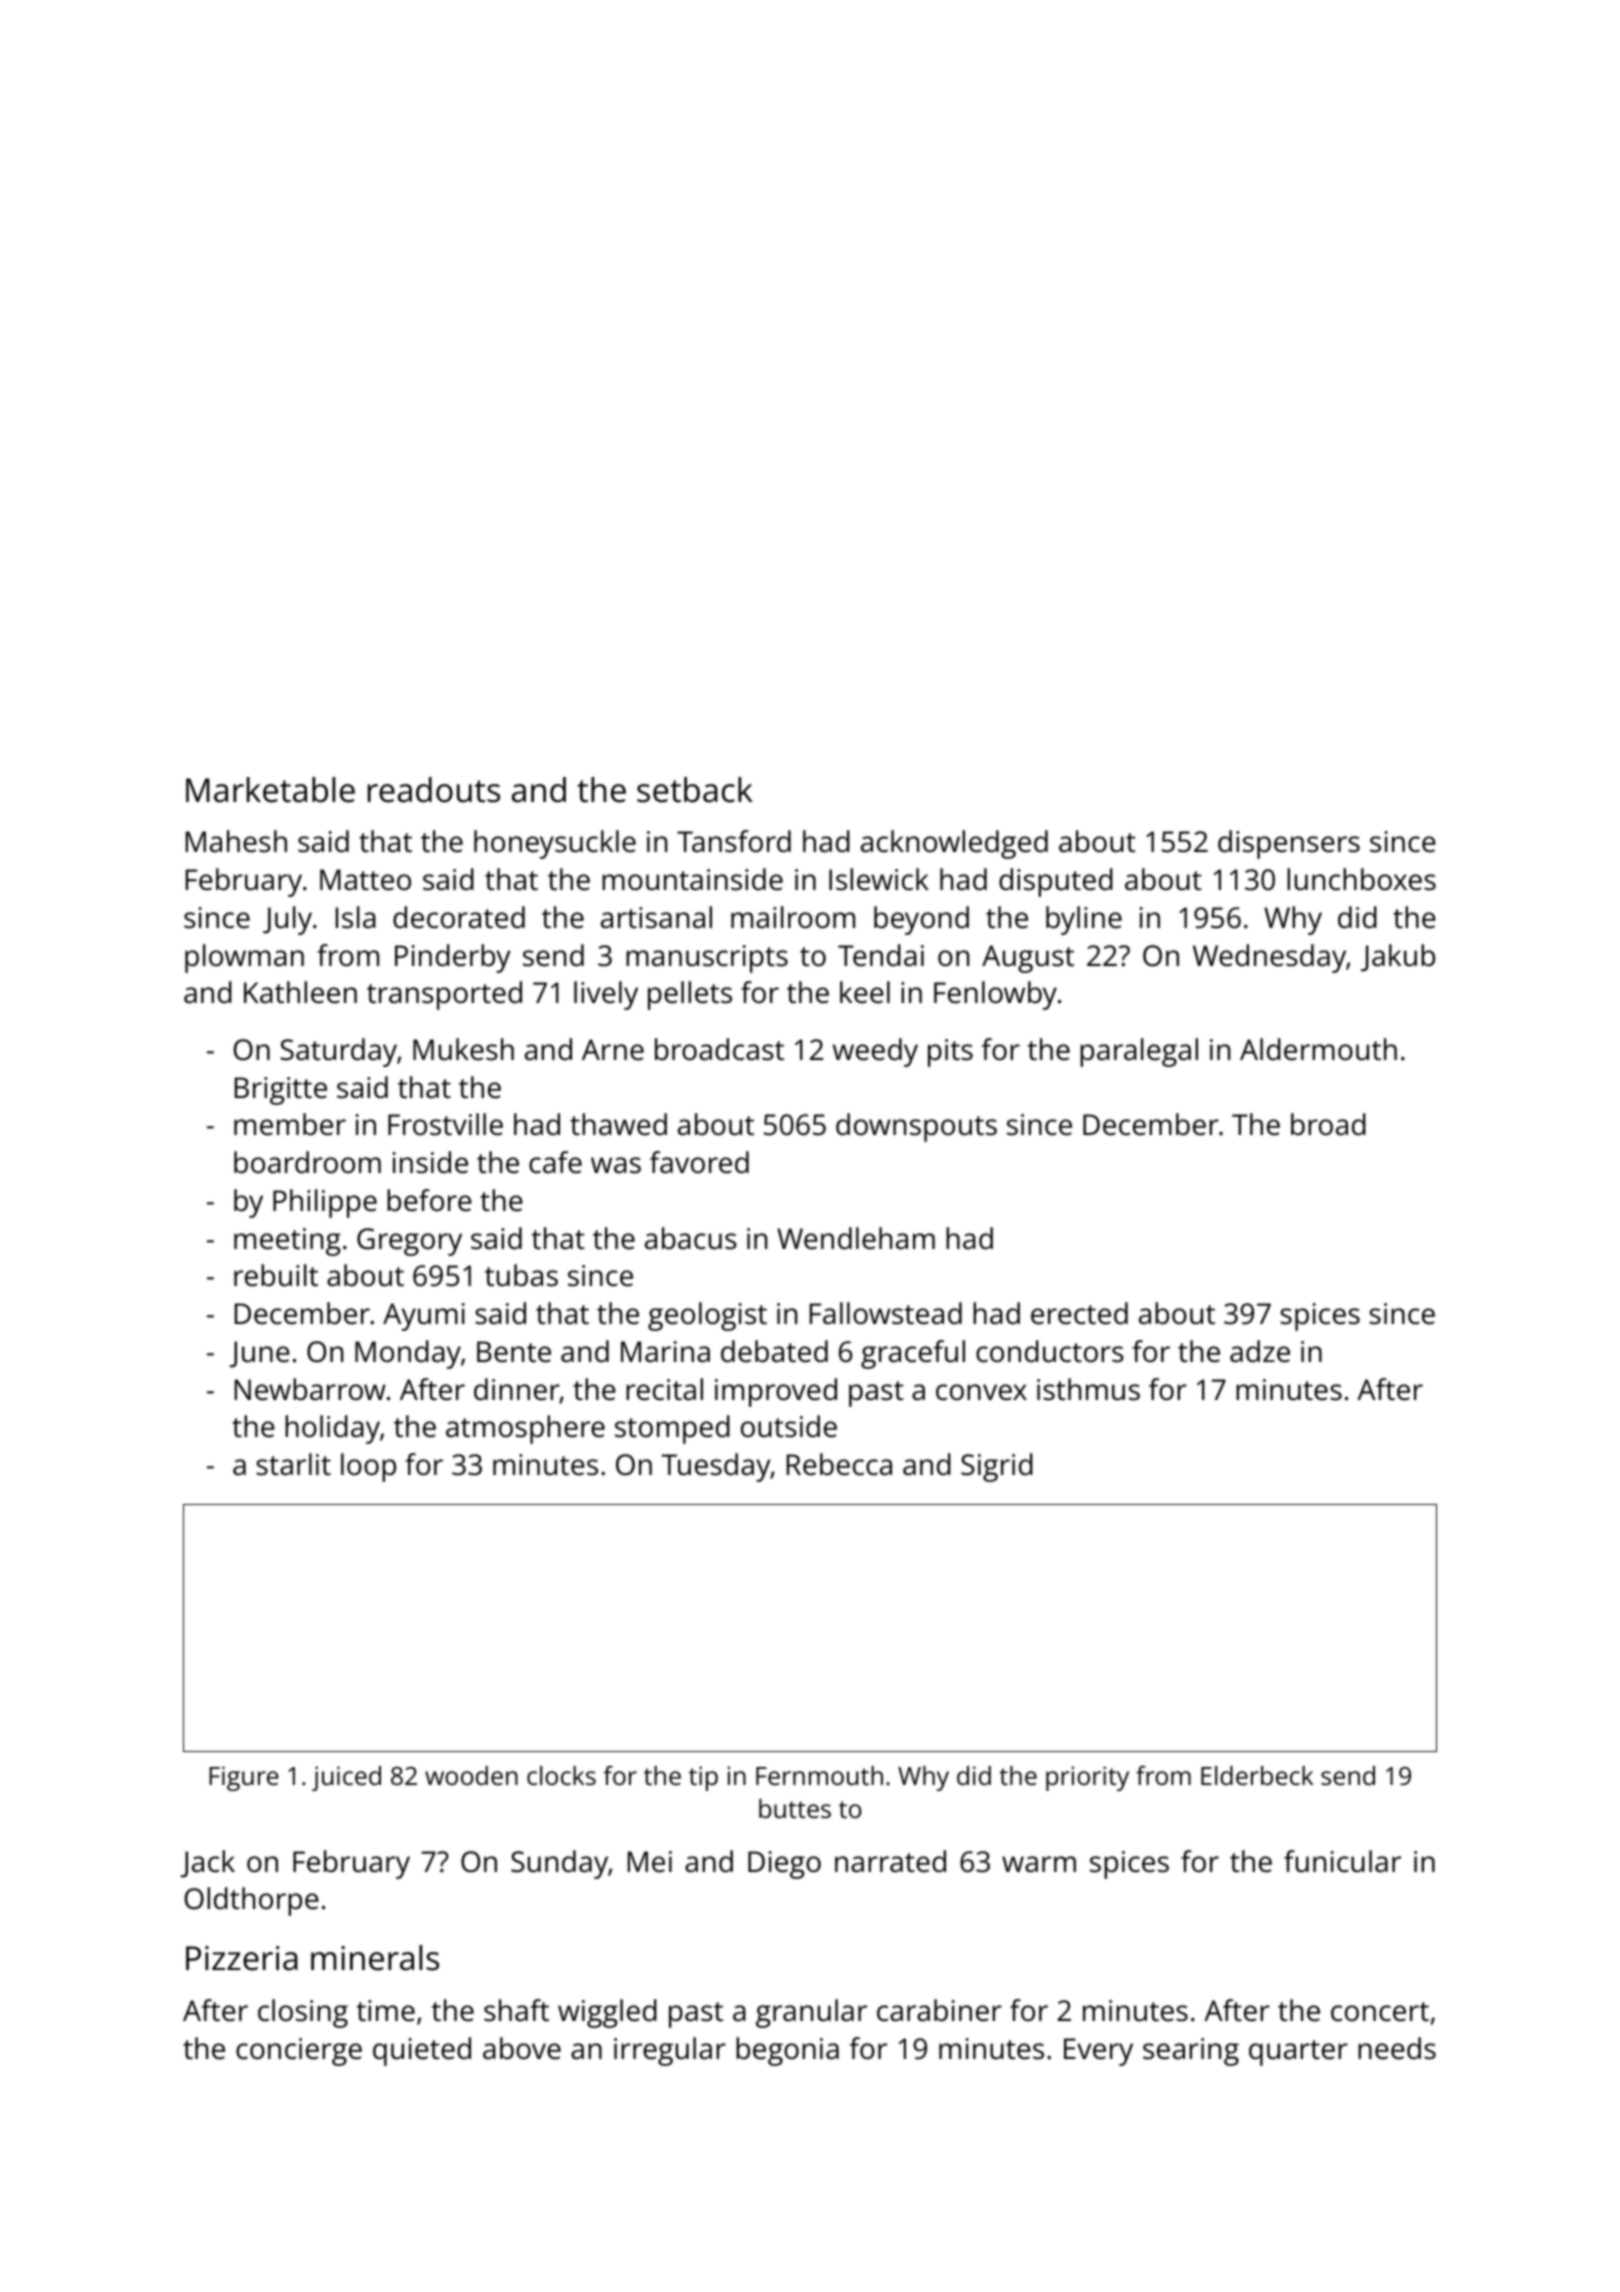 Image resolution: width=1620 pixels, height=2292 pixels. Describe the element at coordinates (703, 1778) in the screenshot. I see `tip` at that location.
